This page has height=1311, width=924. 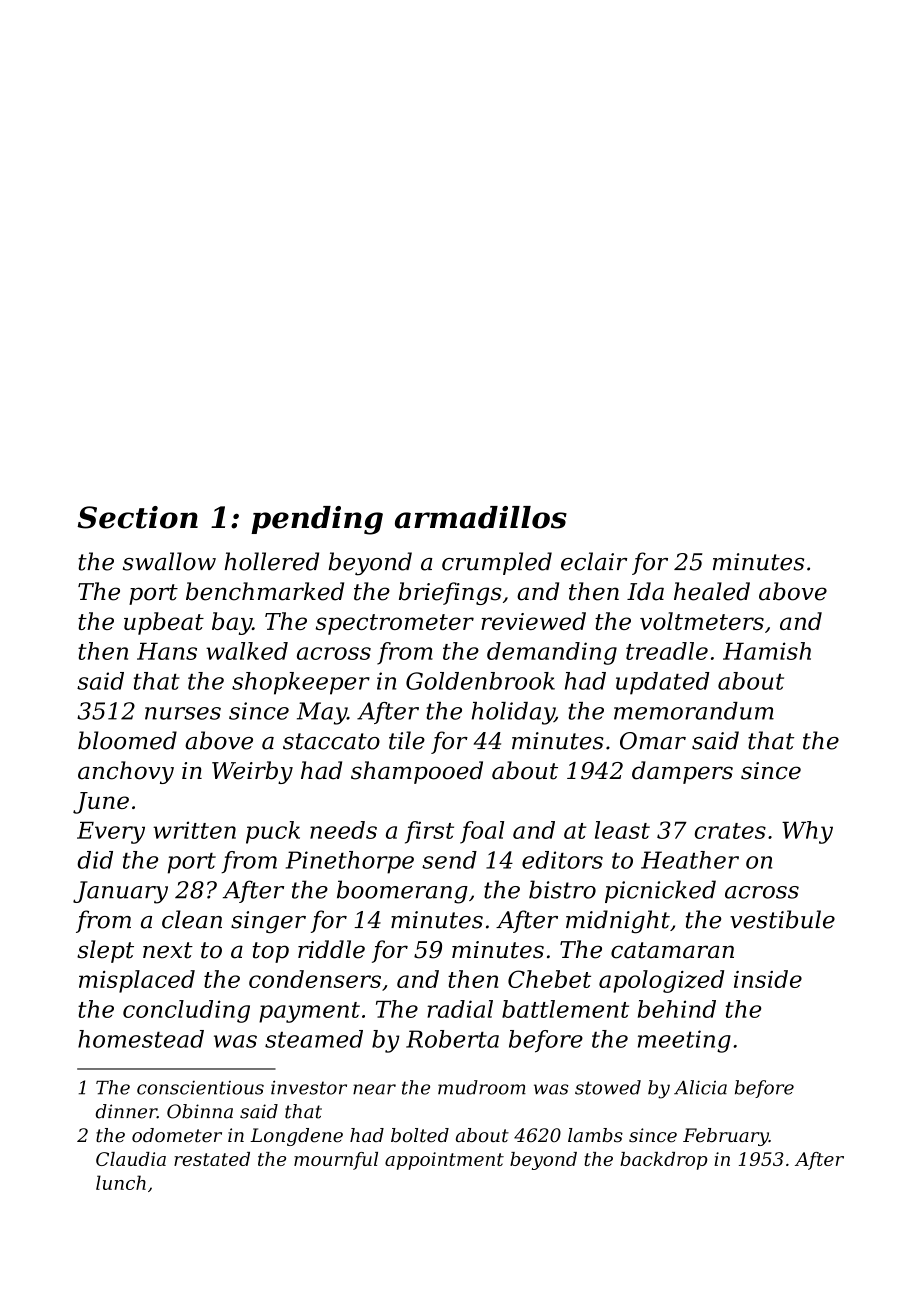 I want to click on payment, so click(x=309, y=1012).
